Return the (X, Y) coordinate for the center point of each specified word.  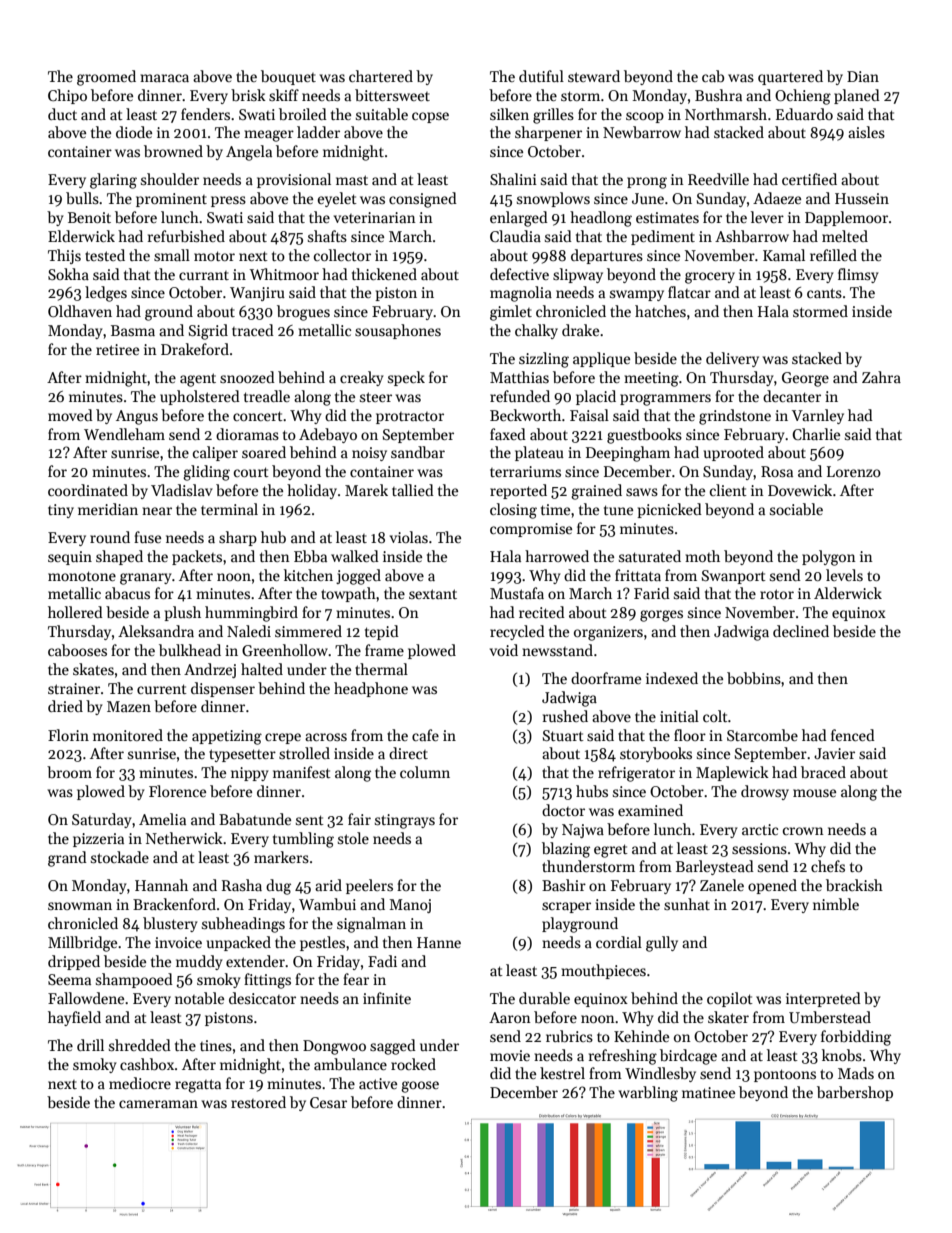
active (378, 1083)
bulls (82, 198)
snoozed (247, 377)
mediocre (140, 1083)
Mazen (129, 706)
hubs (592, 791)
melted (845, 236)
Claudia (515, 236)
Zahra (881, 377)
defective (519, 274)
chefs (828, 866)
